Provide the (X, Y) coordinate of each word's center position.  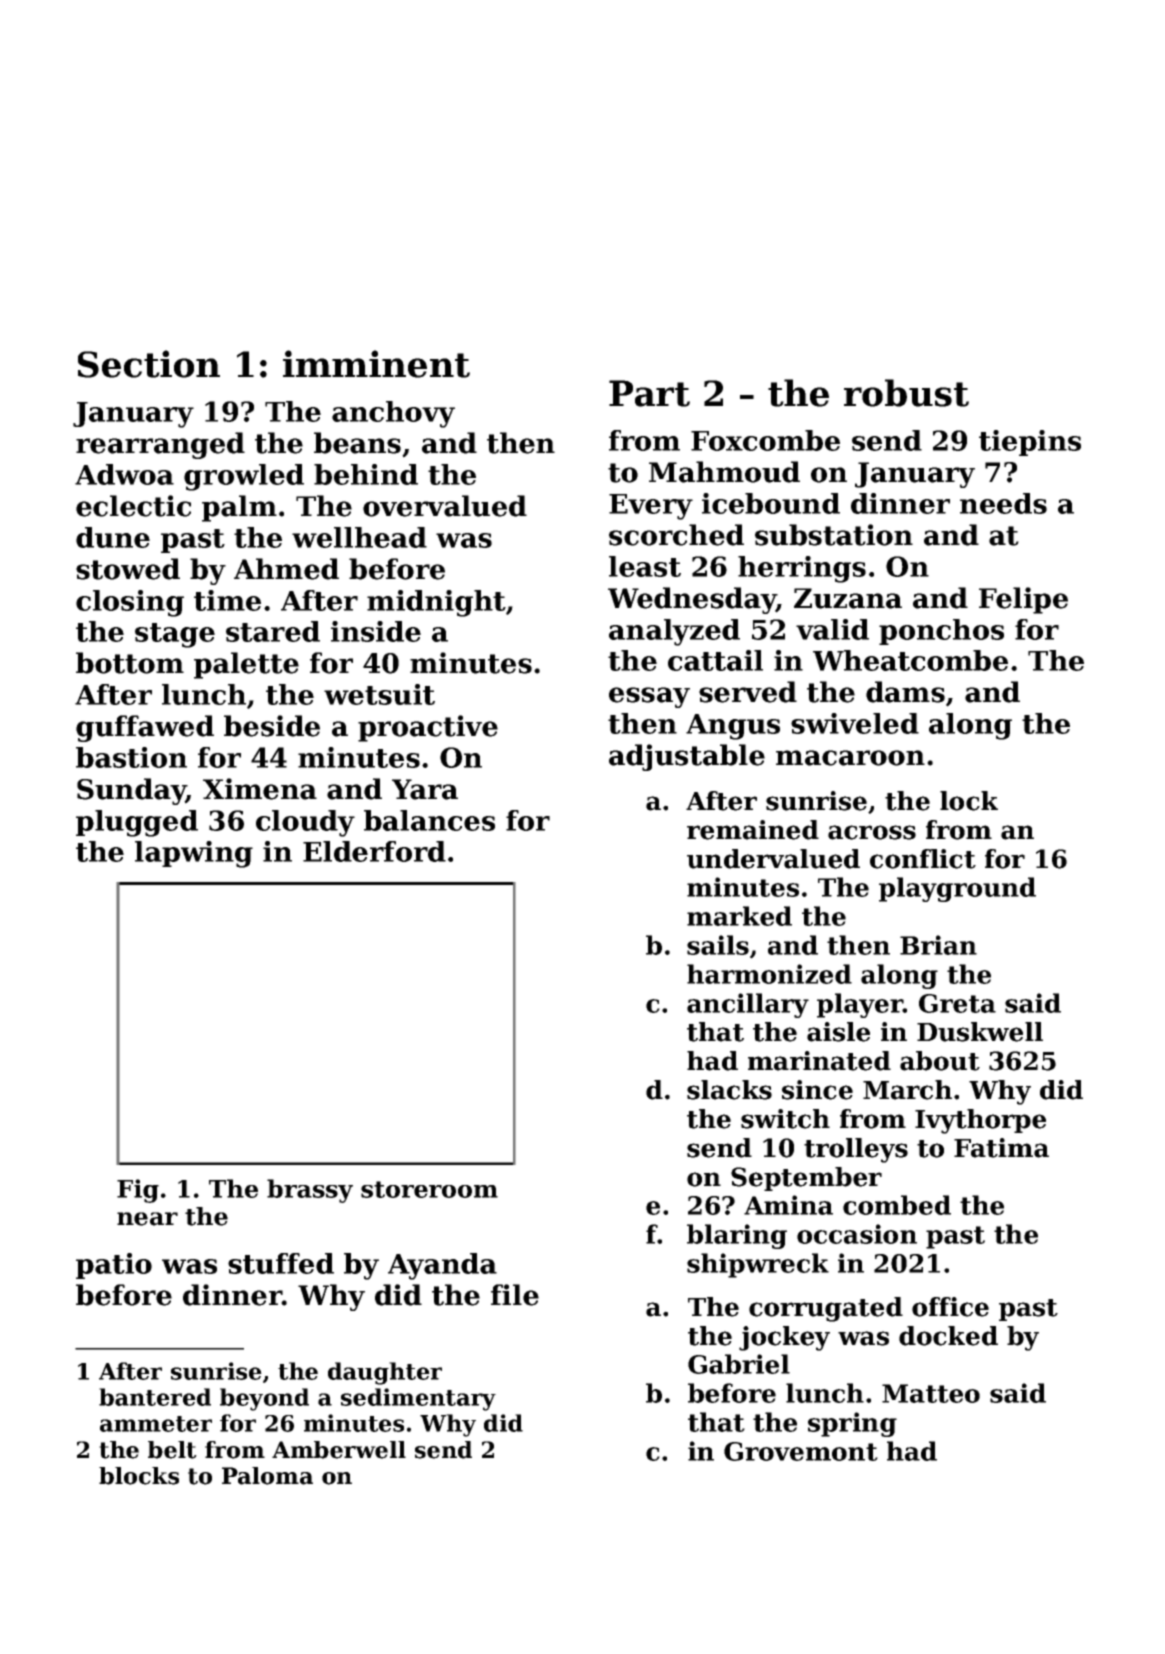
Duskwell (980, 1032)
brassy (310, 1191)
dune (113, 537)
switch (785, 1119)
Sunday (131, 791)
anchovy (393, 414)
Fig (138, 1191)
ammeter (156, 1424)
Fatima (1001, 1148)
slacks (729, 1090)
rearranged (160, 445)
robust (906, 393)
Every (651, 507)
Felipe (1023, 600)
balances (429, 820)
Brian (938, 945)
